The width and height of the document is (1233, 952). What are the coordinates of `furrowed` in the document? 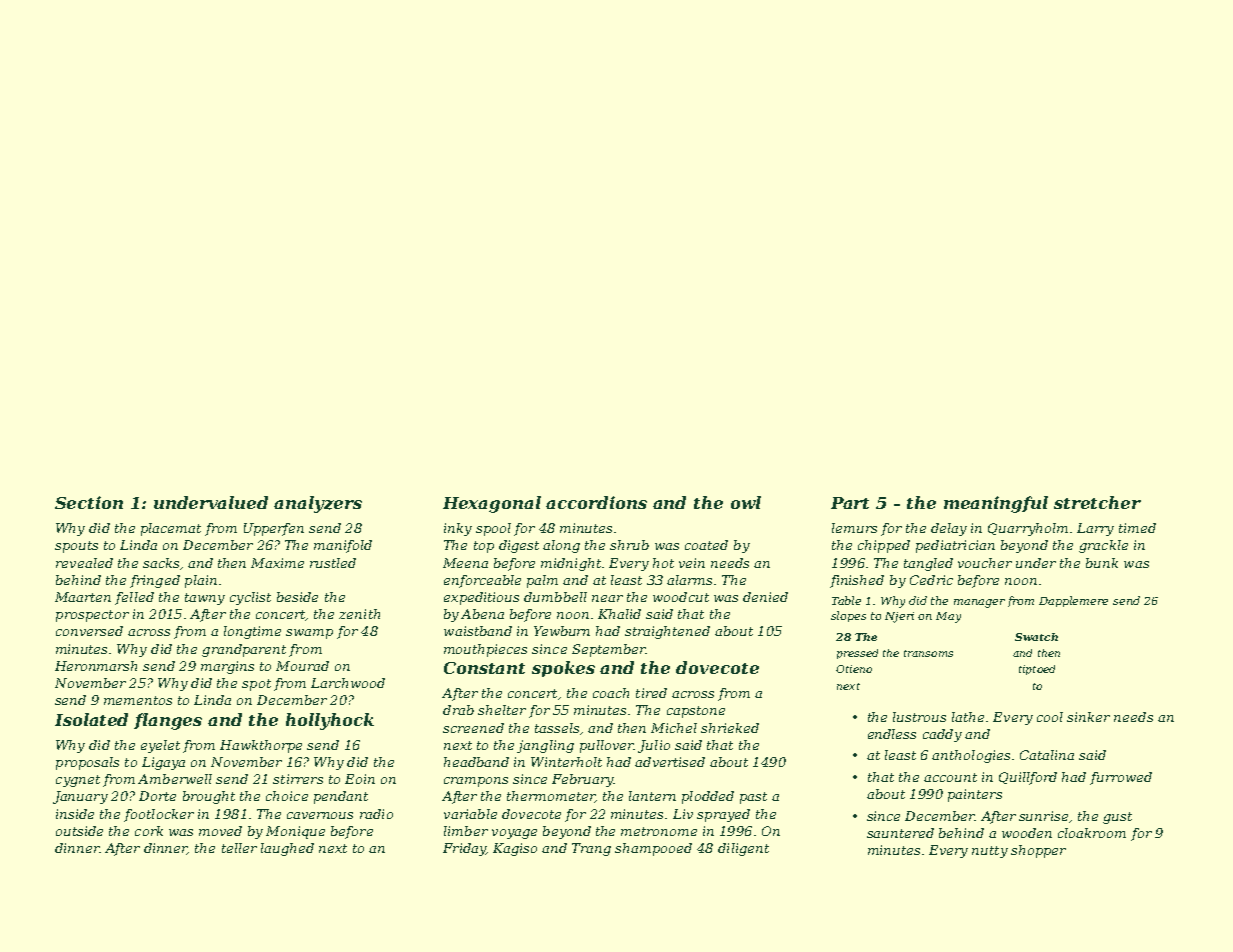 It's located at (1121, 778).
